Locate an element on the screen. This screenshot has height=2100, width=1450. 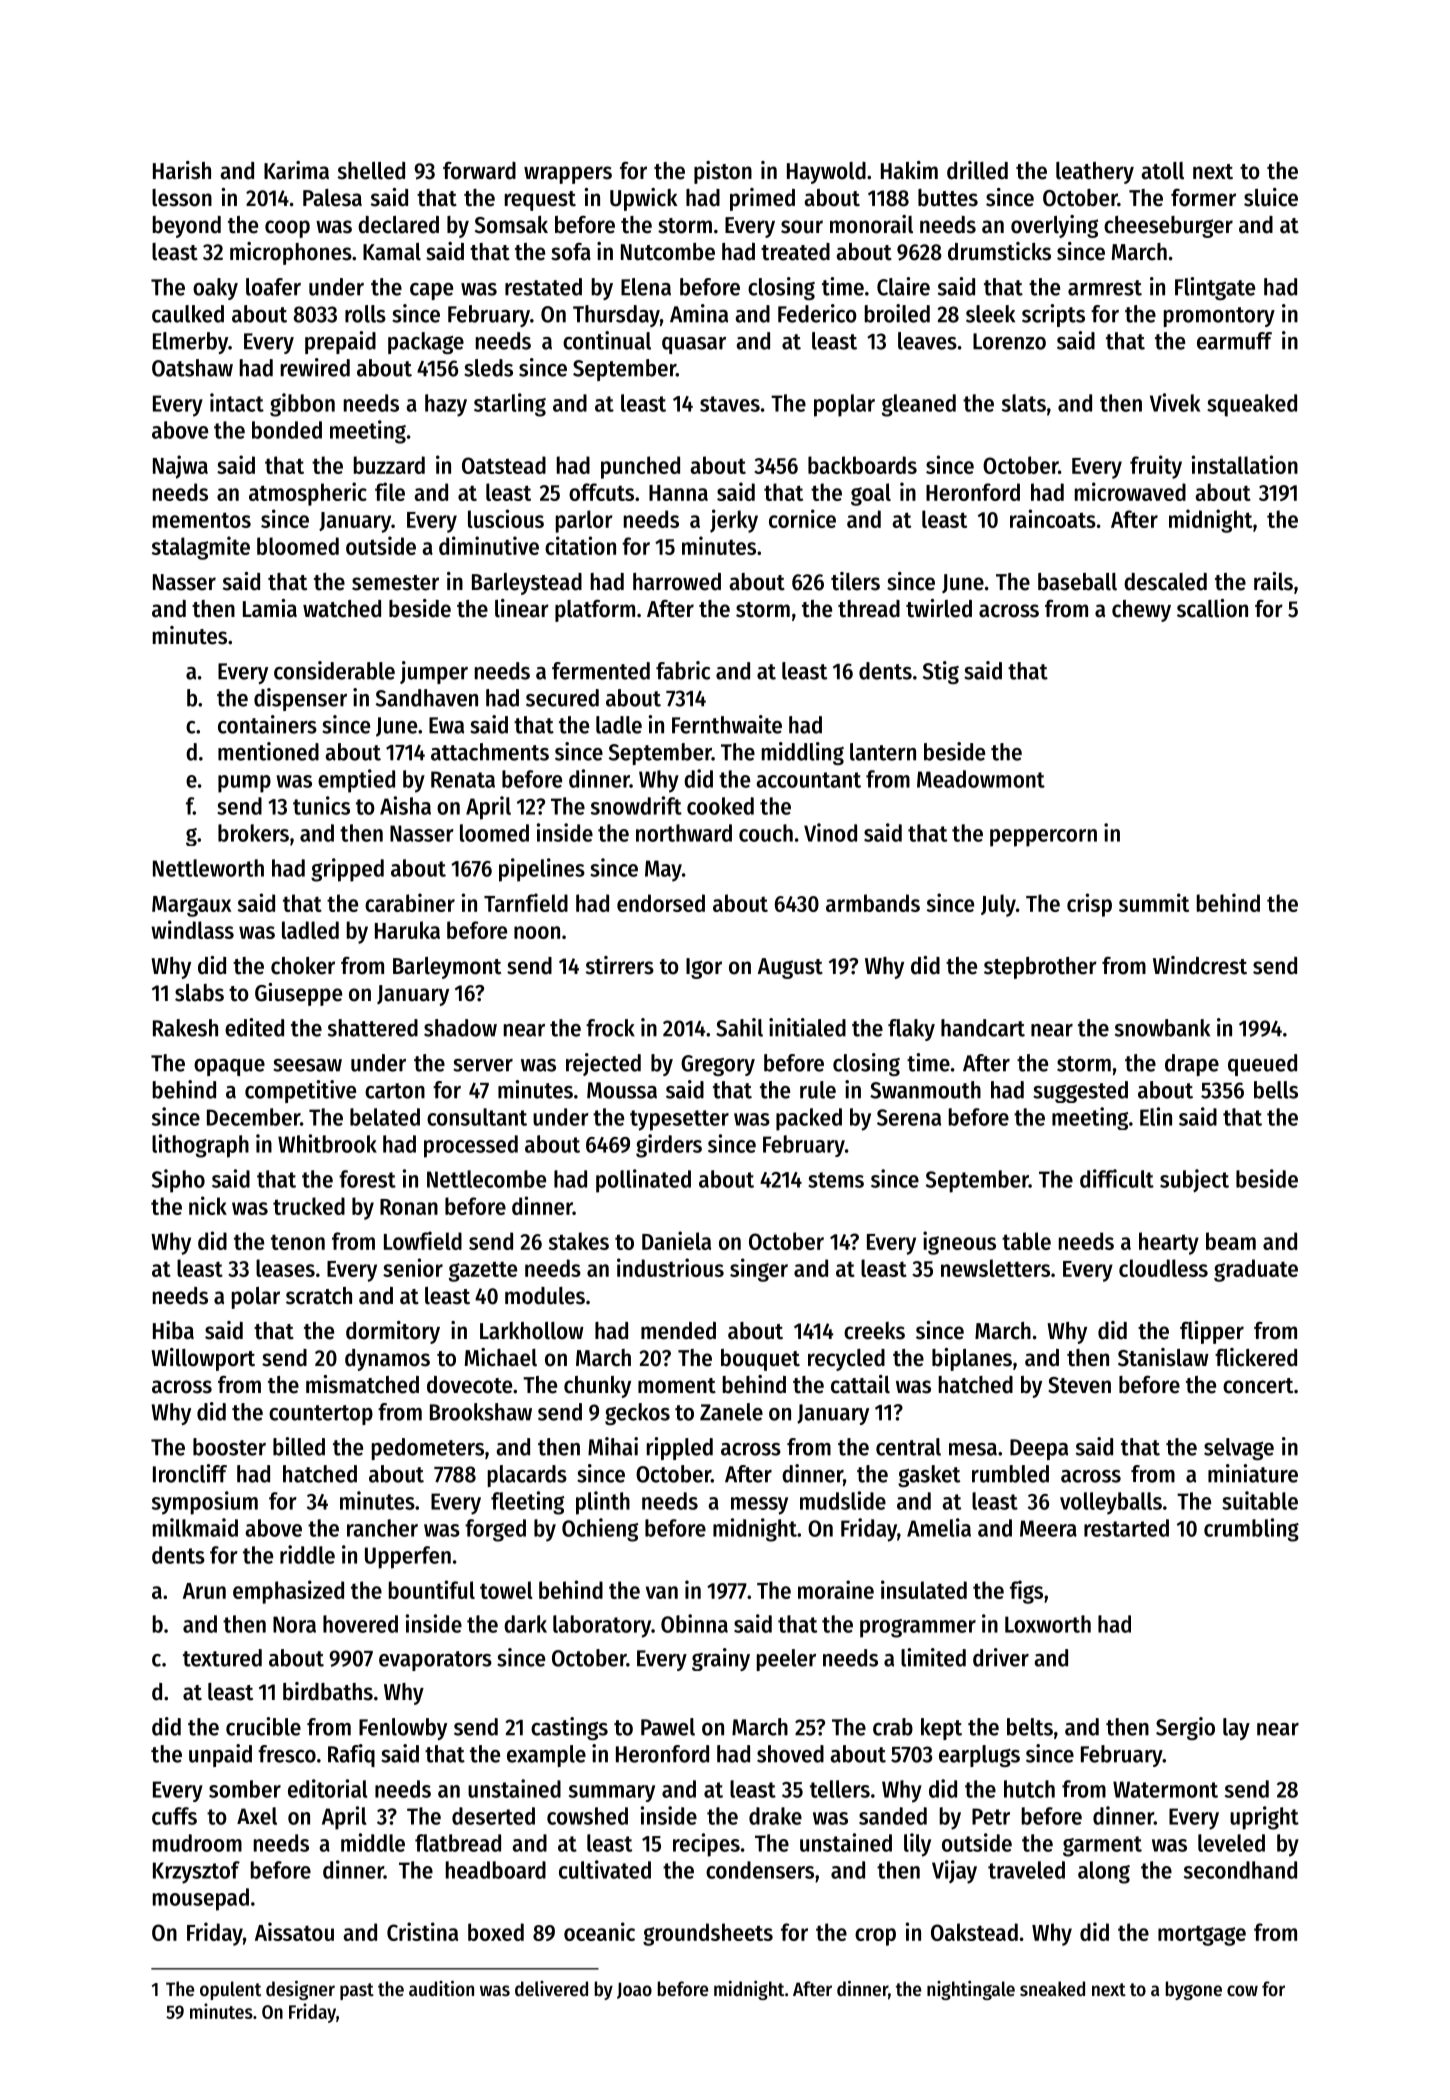
Aissatou is located at coordinates (294, 1931).
